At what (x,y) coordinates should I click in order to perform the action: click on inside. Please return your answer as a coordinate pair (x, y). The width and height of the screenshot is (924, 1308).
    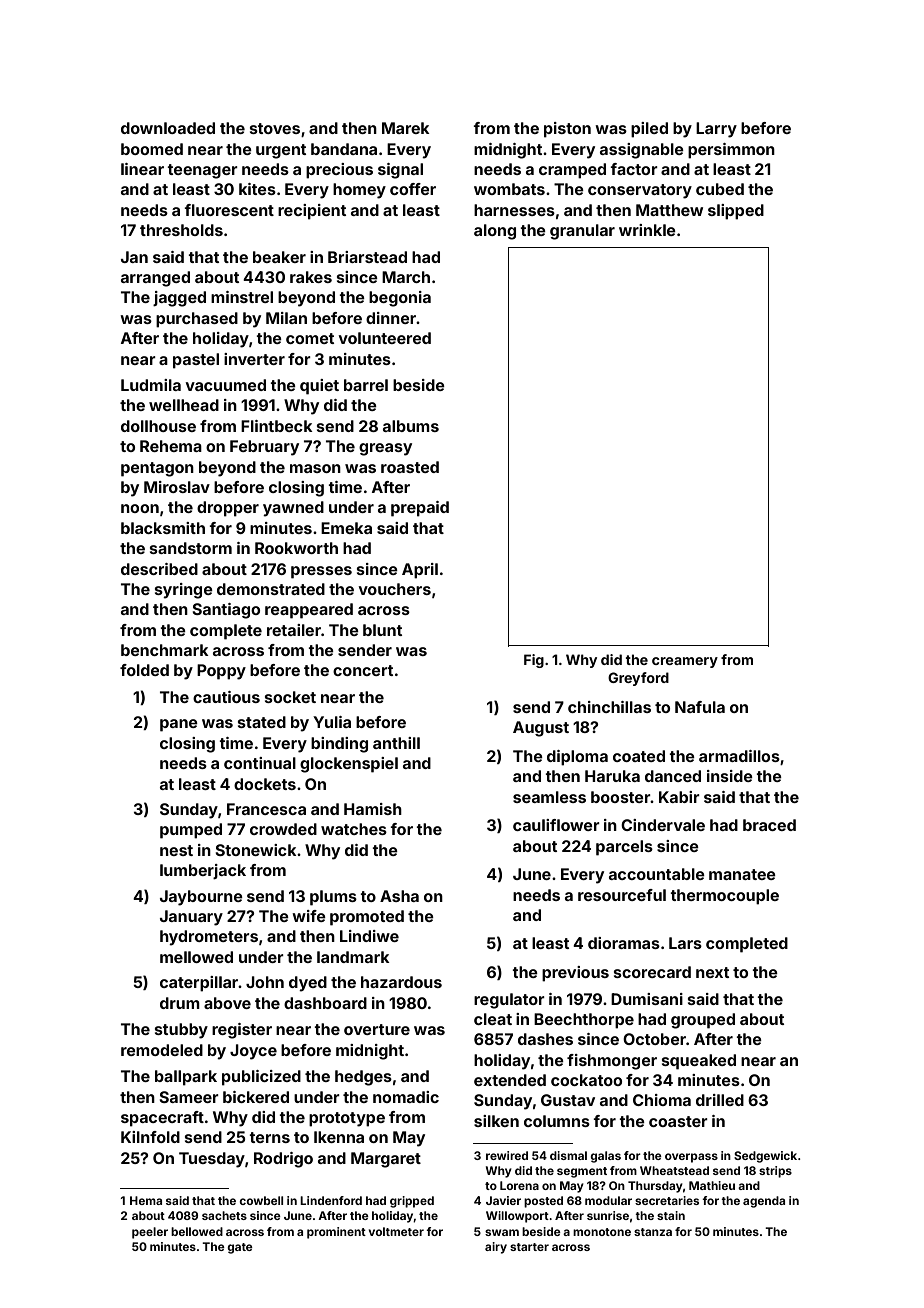
    Looking at the image, I should click on (730, 776).
